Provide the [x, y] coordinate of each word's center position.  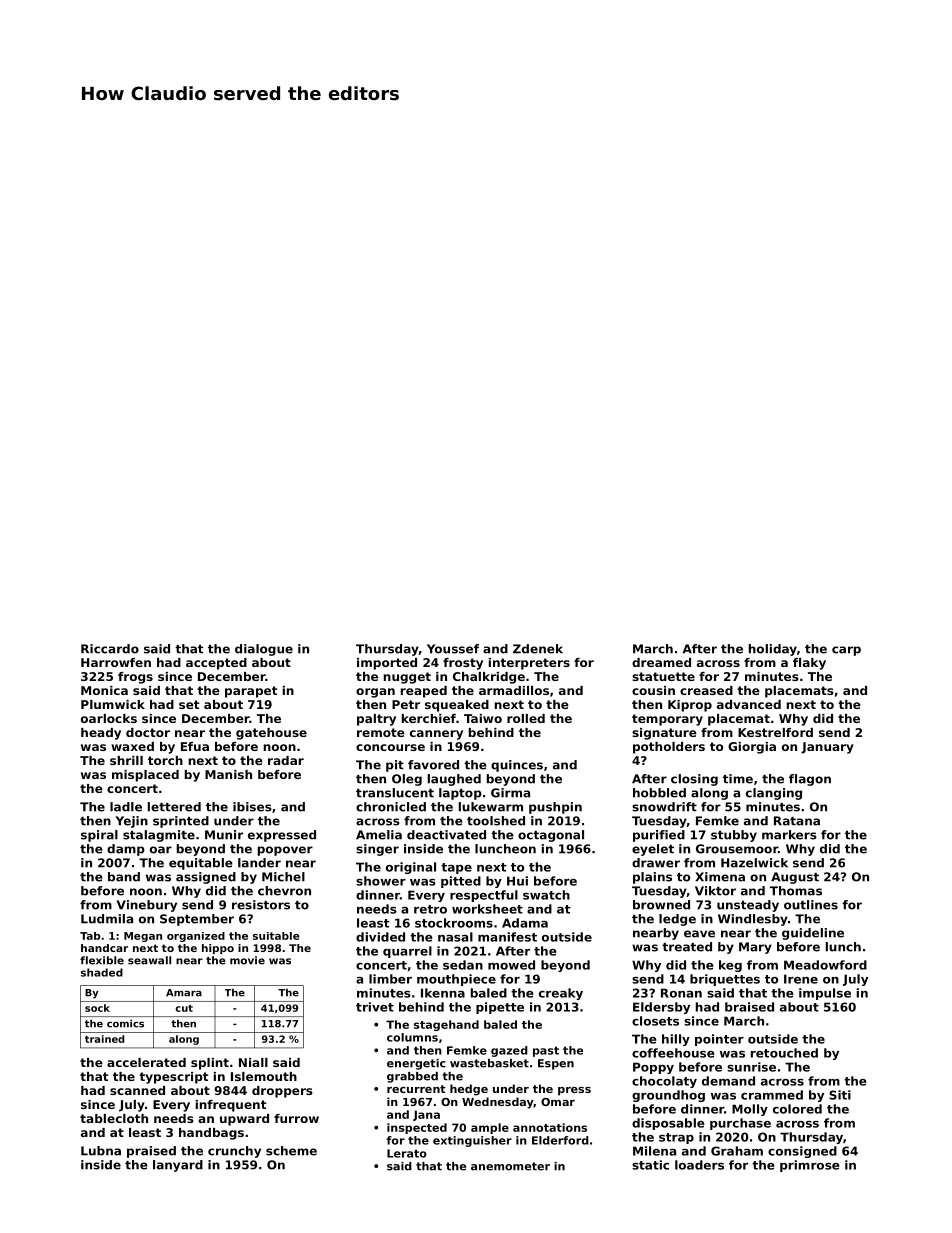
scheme [291, 1151]
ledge [677, 920]
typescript [173, 1078]
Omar [558, 1102]
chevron [284, 891]
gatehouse [271, 734]
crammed [772, 1095]
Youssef [453, 649]
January [827, 748]
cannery [436, 735]
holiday [773, 650]
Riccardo [110, 649]
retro [430, 909]
